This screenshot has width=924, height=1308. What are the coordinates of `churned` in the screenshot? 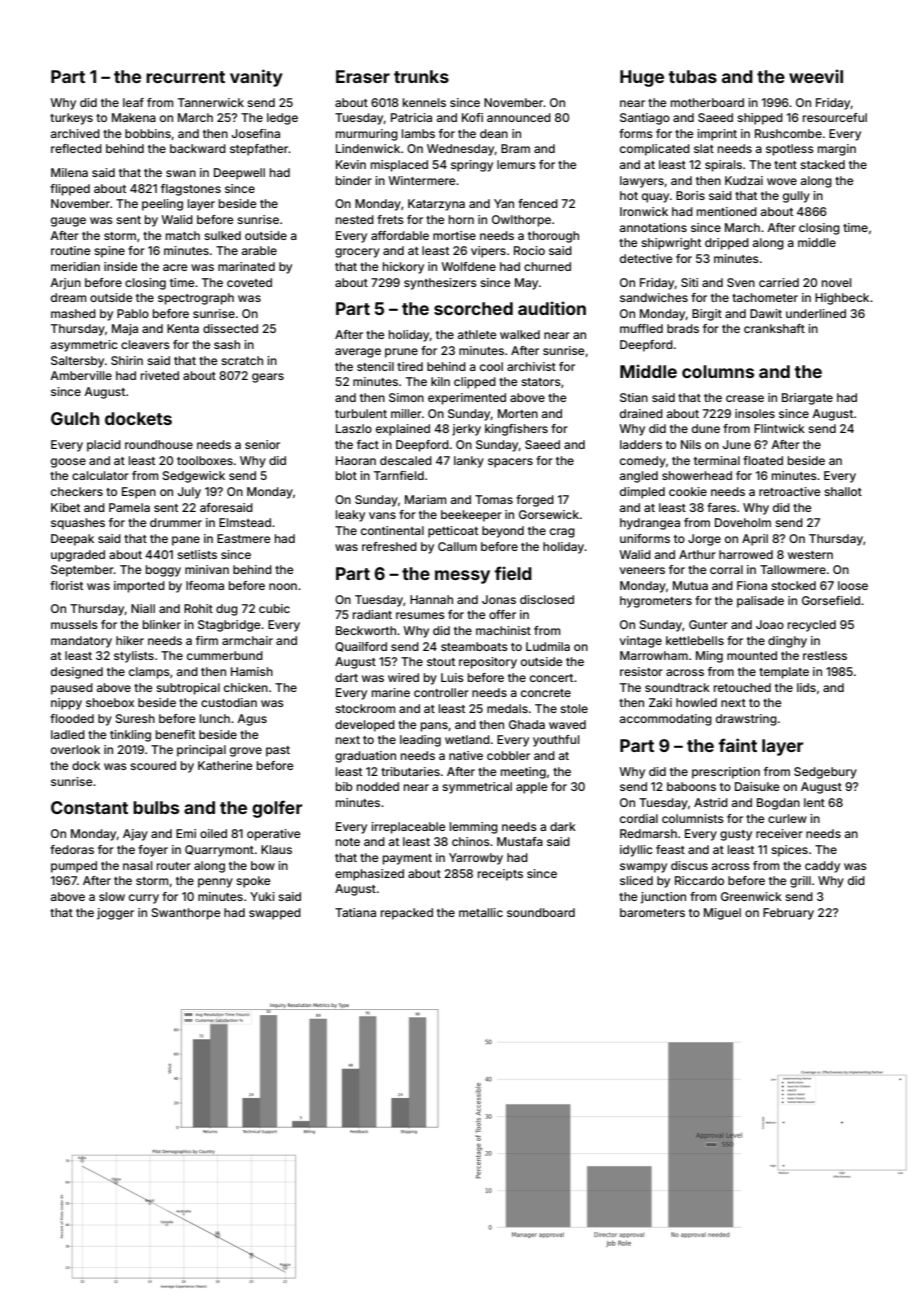 It's located at (547, 266).
